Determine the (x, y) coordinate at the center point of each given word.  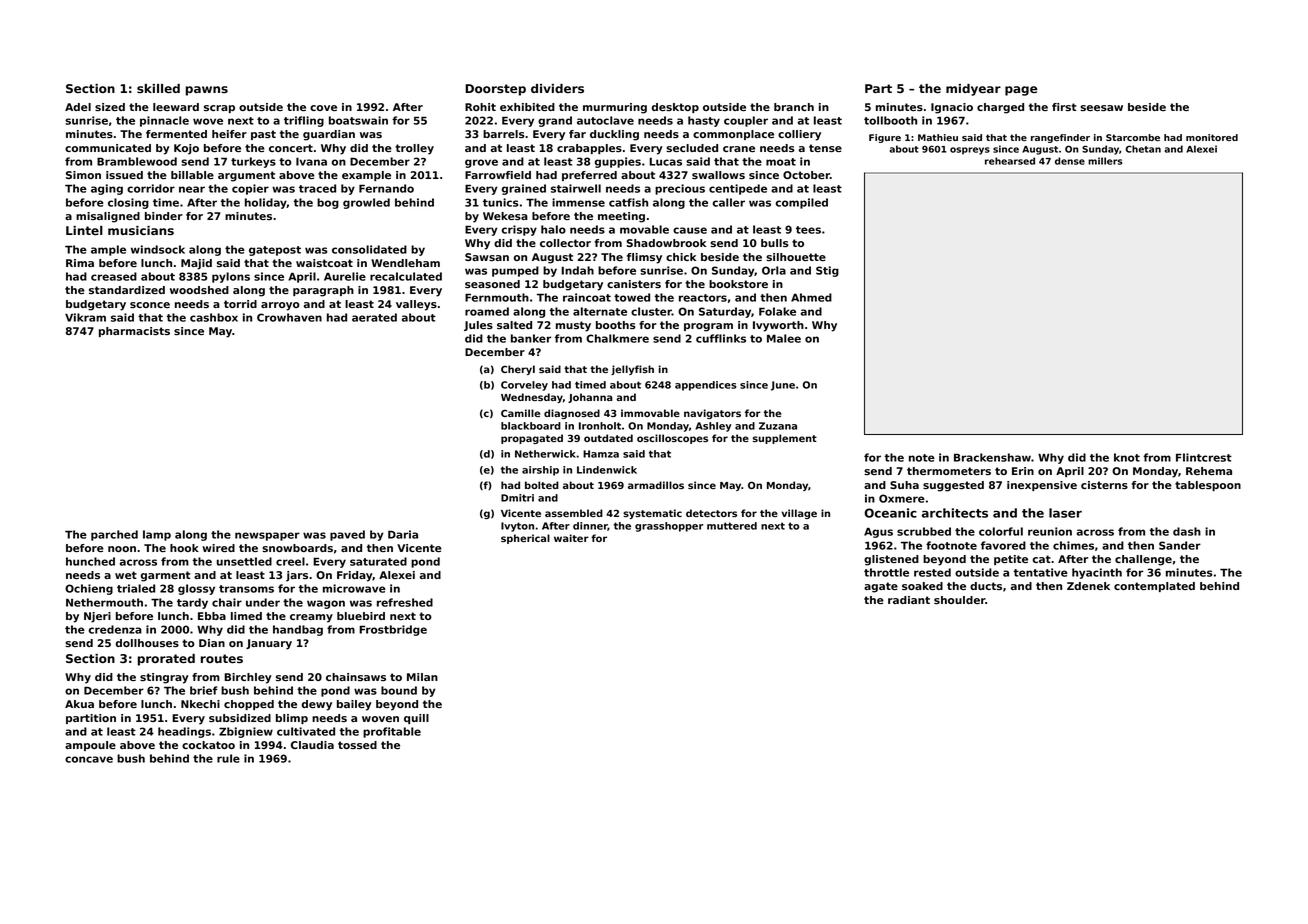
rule (228, 758)
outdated (608, 438)
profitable (392, 732)
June (783, 386)
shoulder (959, 600)
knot (1127, 457)
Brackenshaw (992, 457)
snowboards (297, 548)
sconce (150, 305)
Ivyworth (778, 326)
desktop (675, 108)
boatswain (358, 120)
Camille (520, 413)
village (799, 514)
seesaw (1101, 108)
